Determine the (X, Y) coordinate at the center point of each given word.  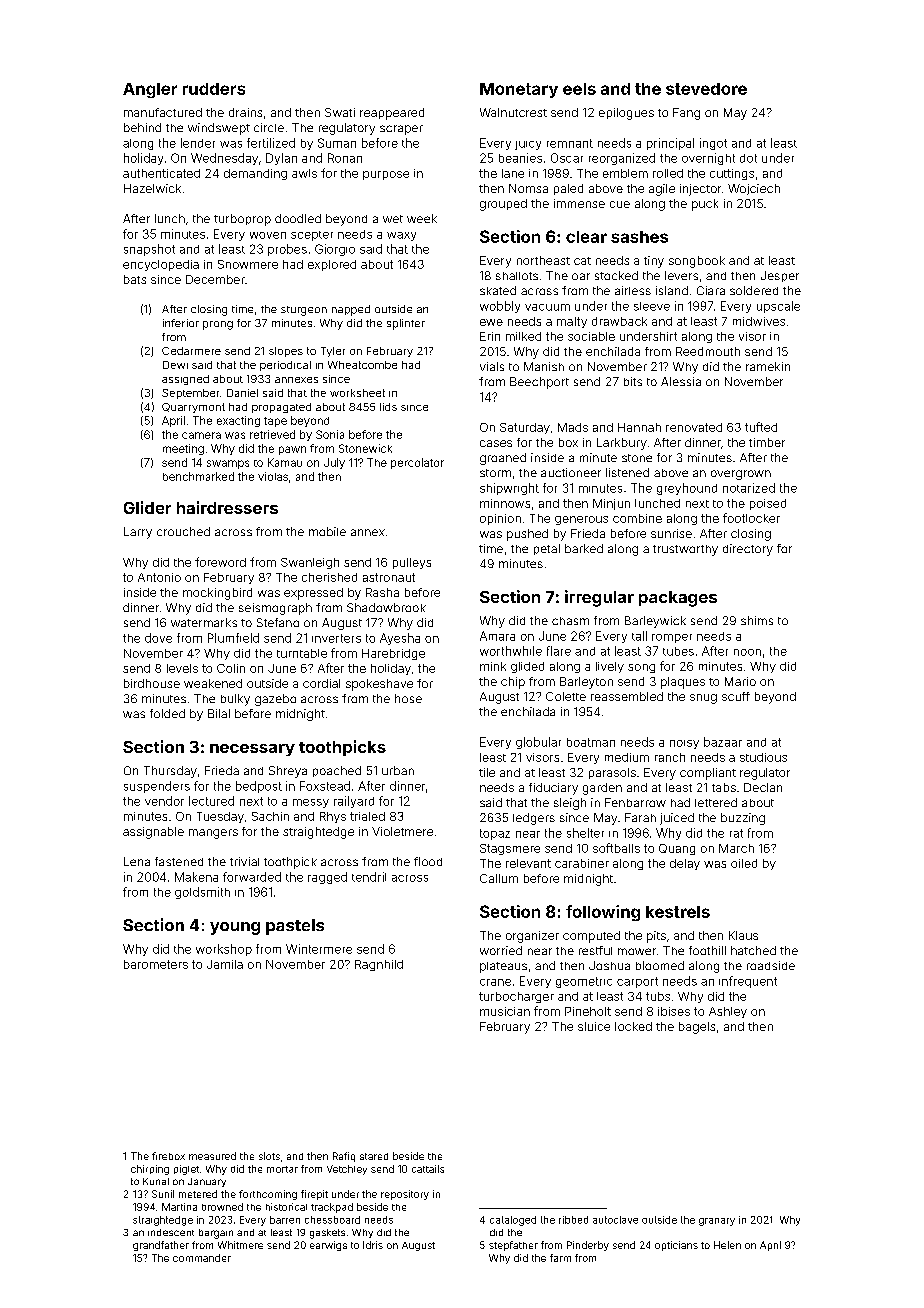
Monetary (519, 90)
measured (212, 1156)
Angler (150, 90)
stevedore (706, 89)
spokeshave (379, 685)
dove (158, 638)
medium (627, 757)
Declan (763, 787)
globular (538, 743)
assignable (153, 833)
